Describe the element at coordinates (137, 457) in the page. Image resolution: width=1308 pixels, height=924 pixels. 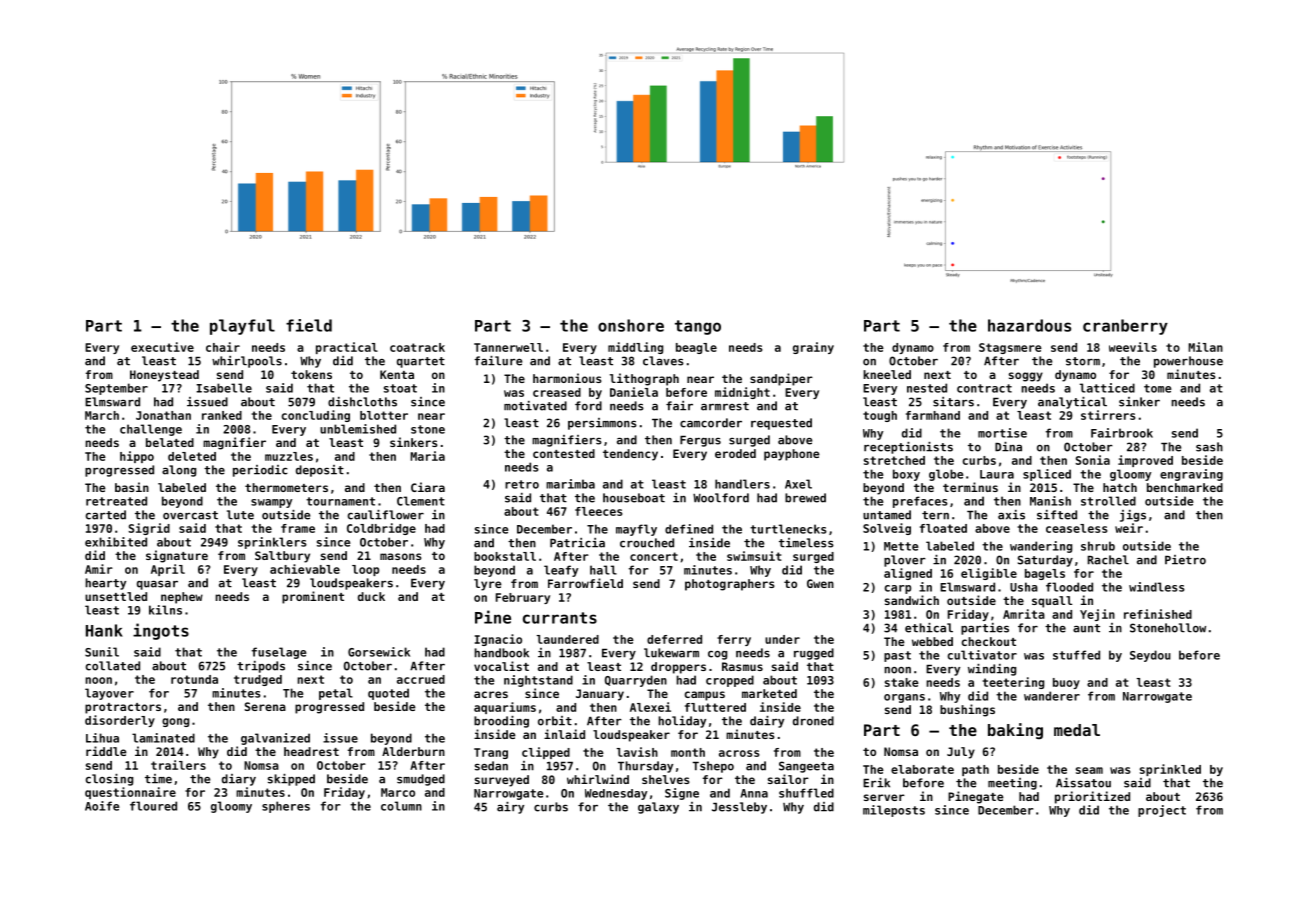
I see `hippo` at that location.
